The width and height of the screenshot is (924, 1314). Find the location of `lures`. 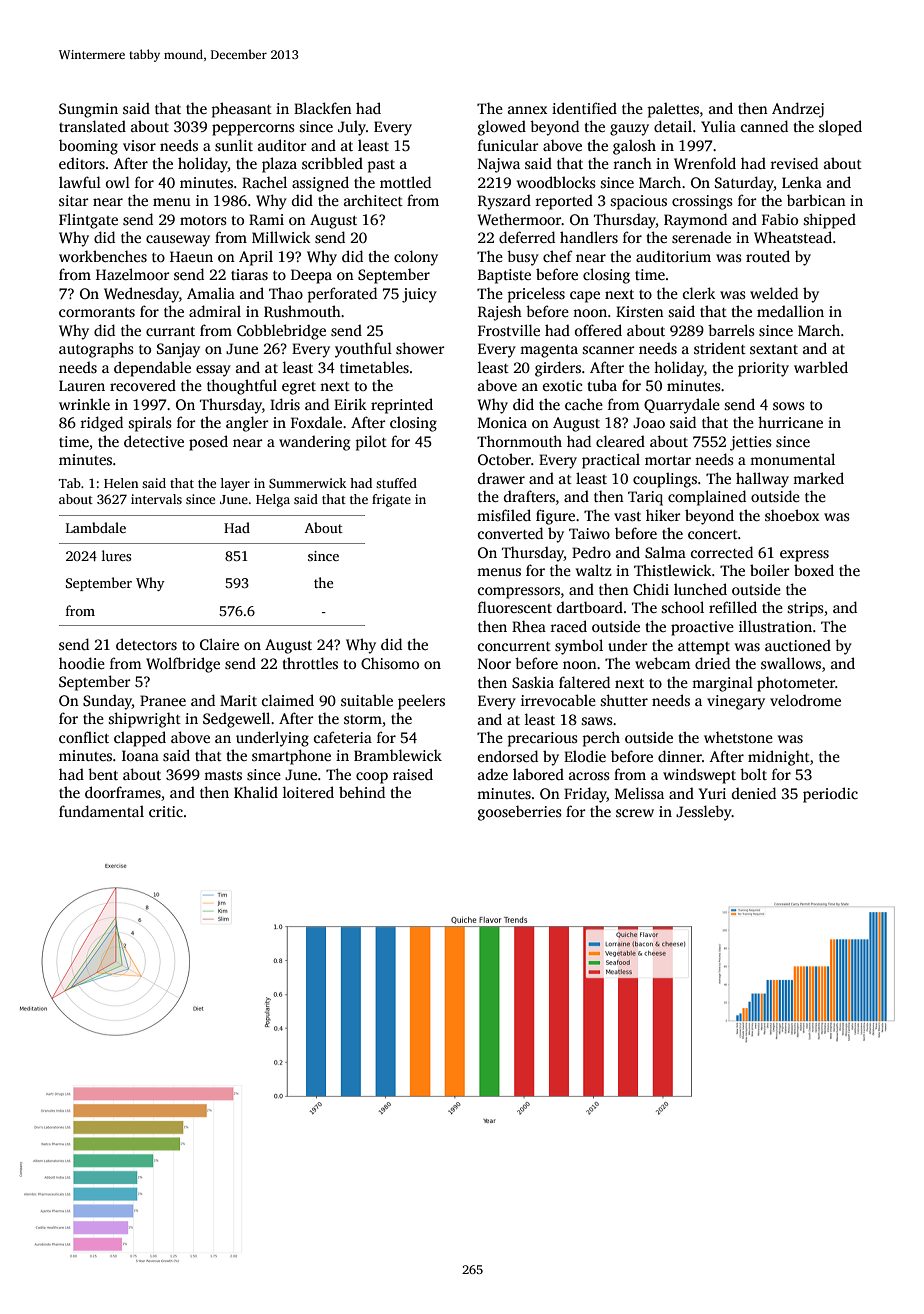

lures is located at coordinates (116, 555).
